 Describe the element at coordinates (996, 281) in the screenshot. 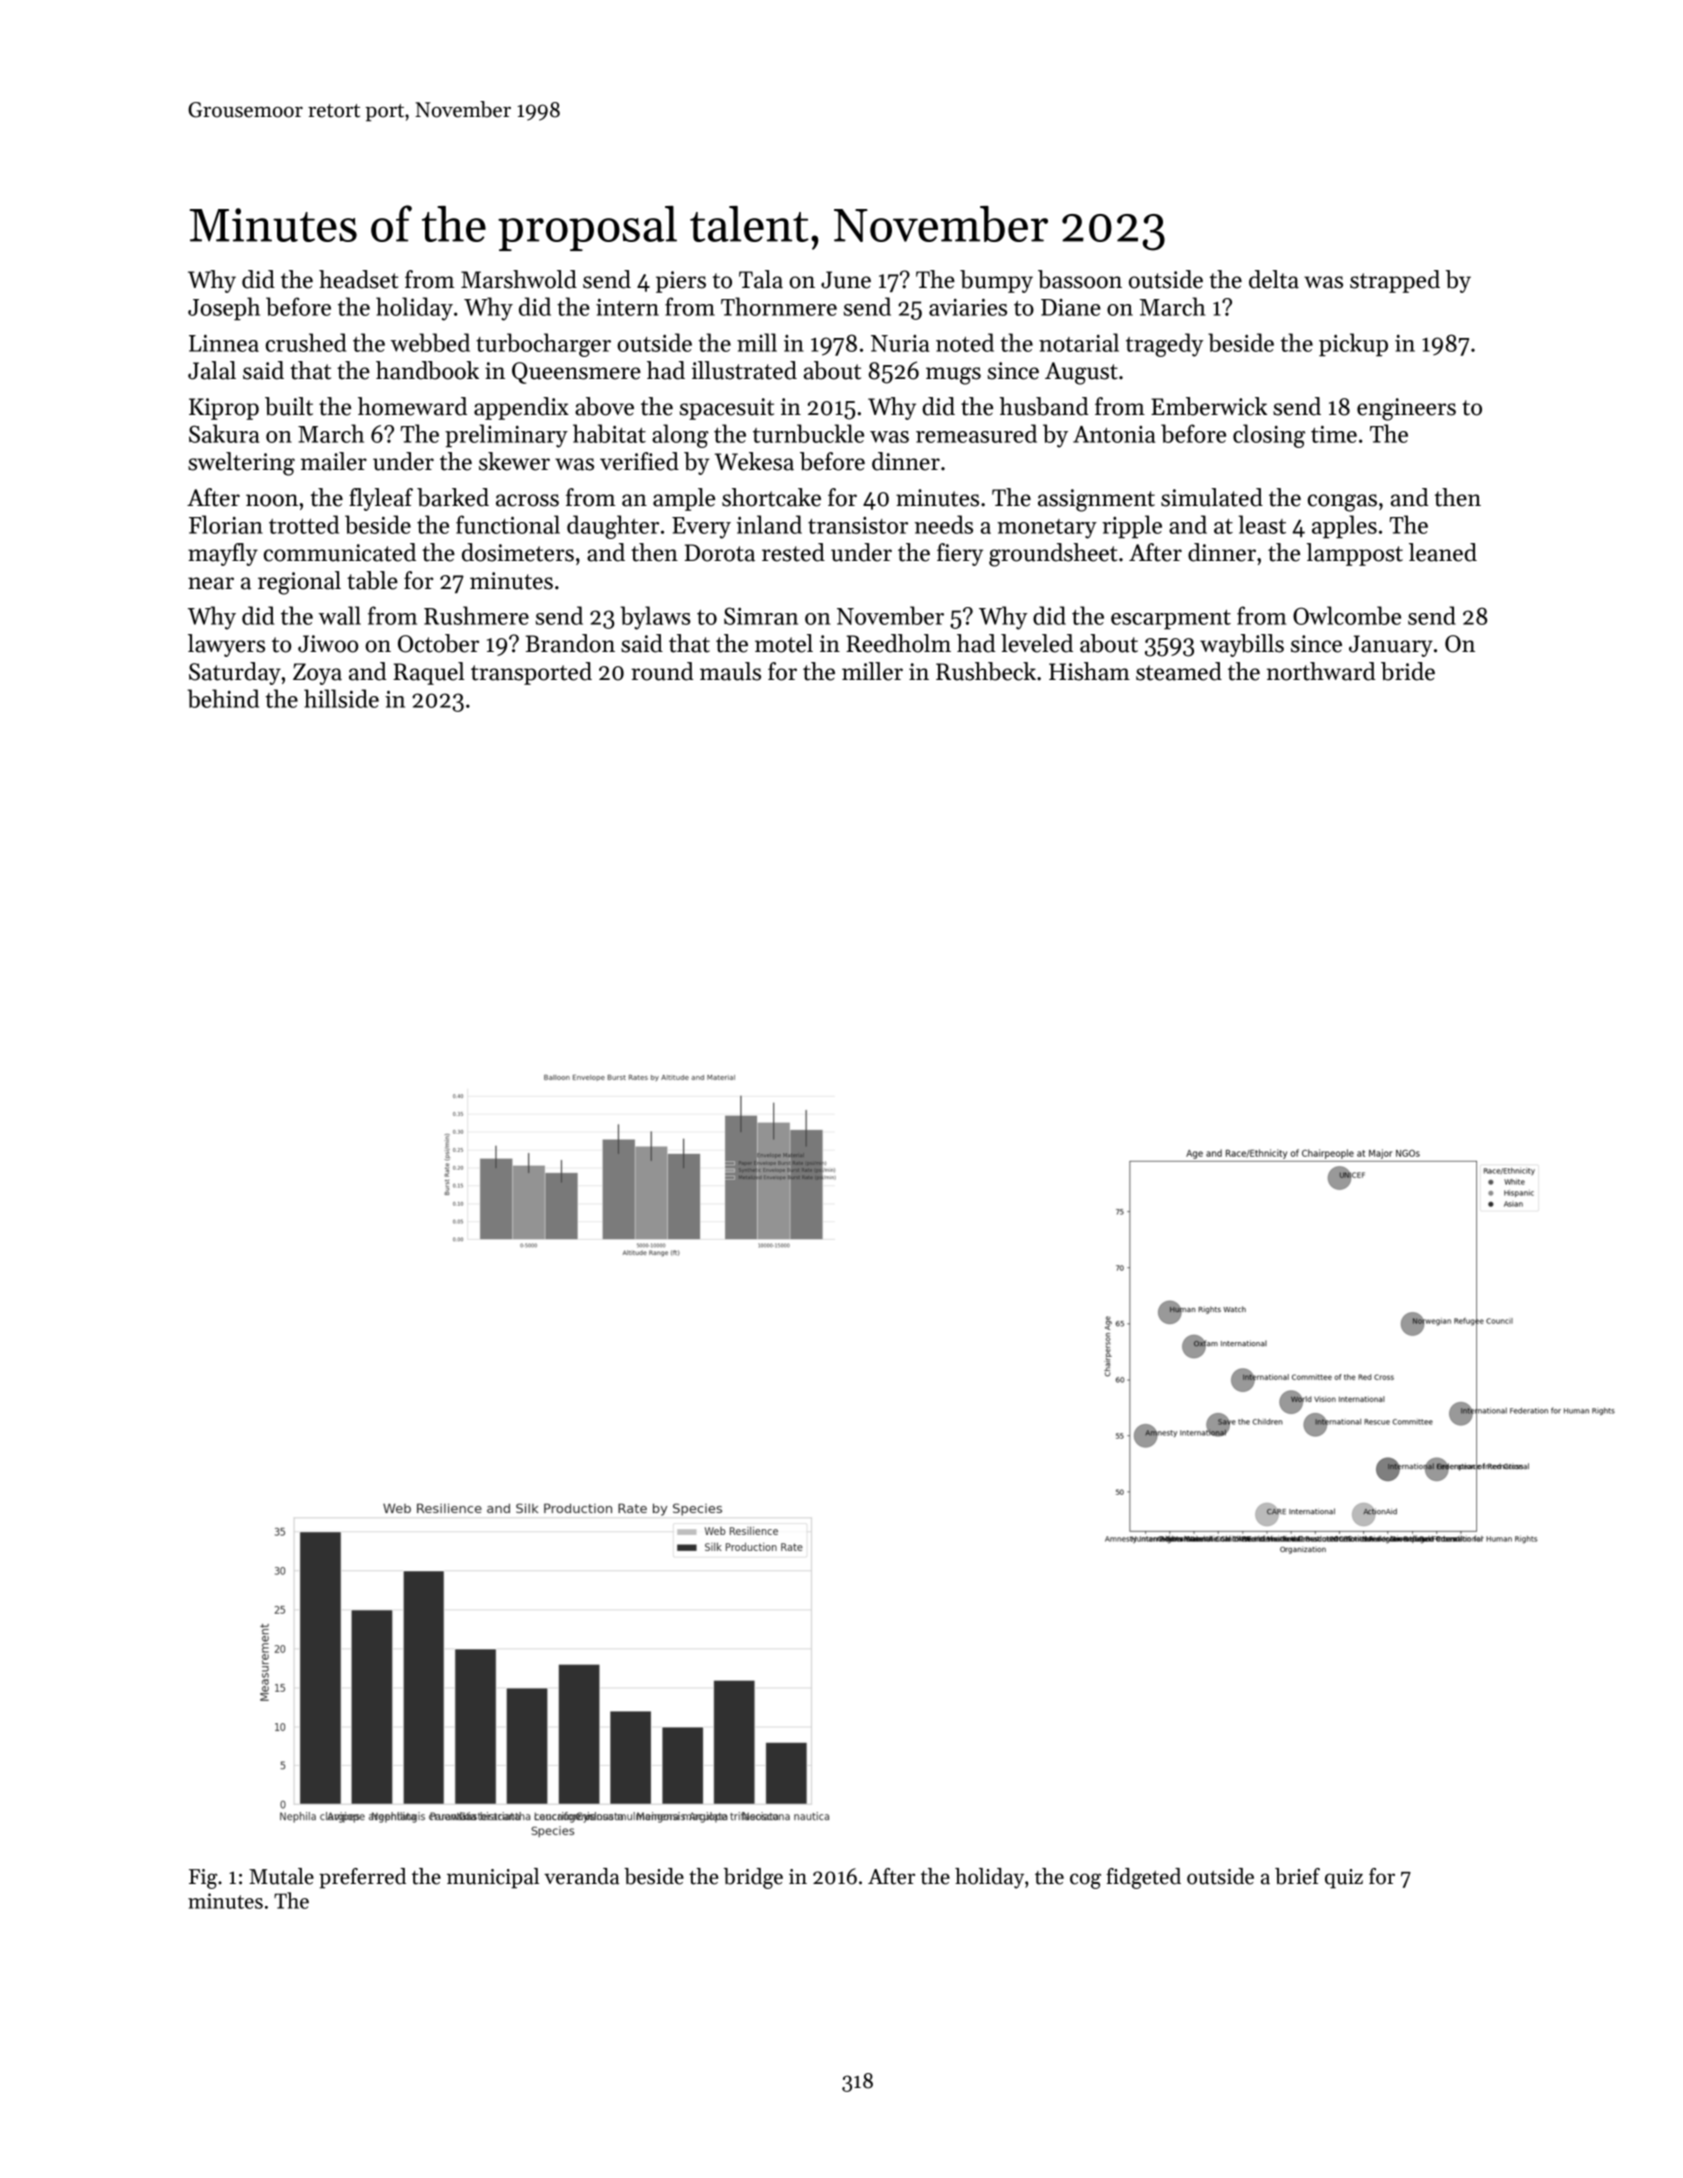

I see `bumpy` at that location.
